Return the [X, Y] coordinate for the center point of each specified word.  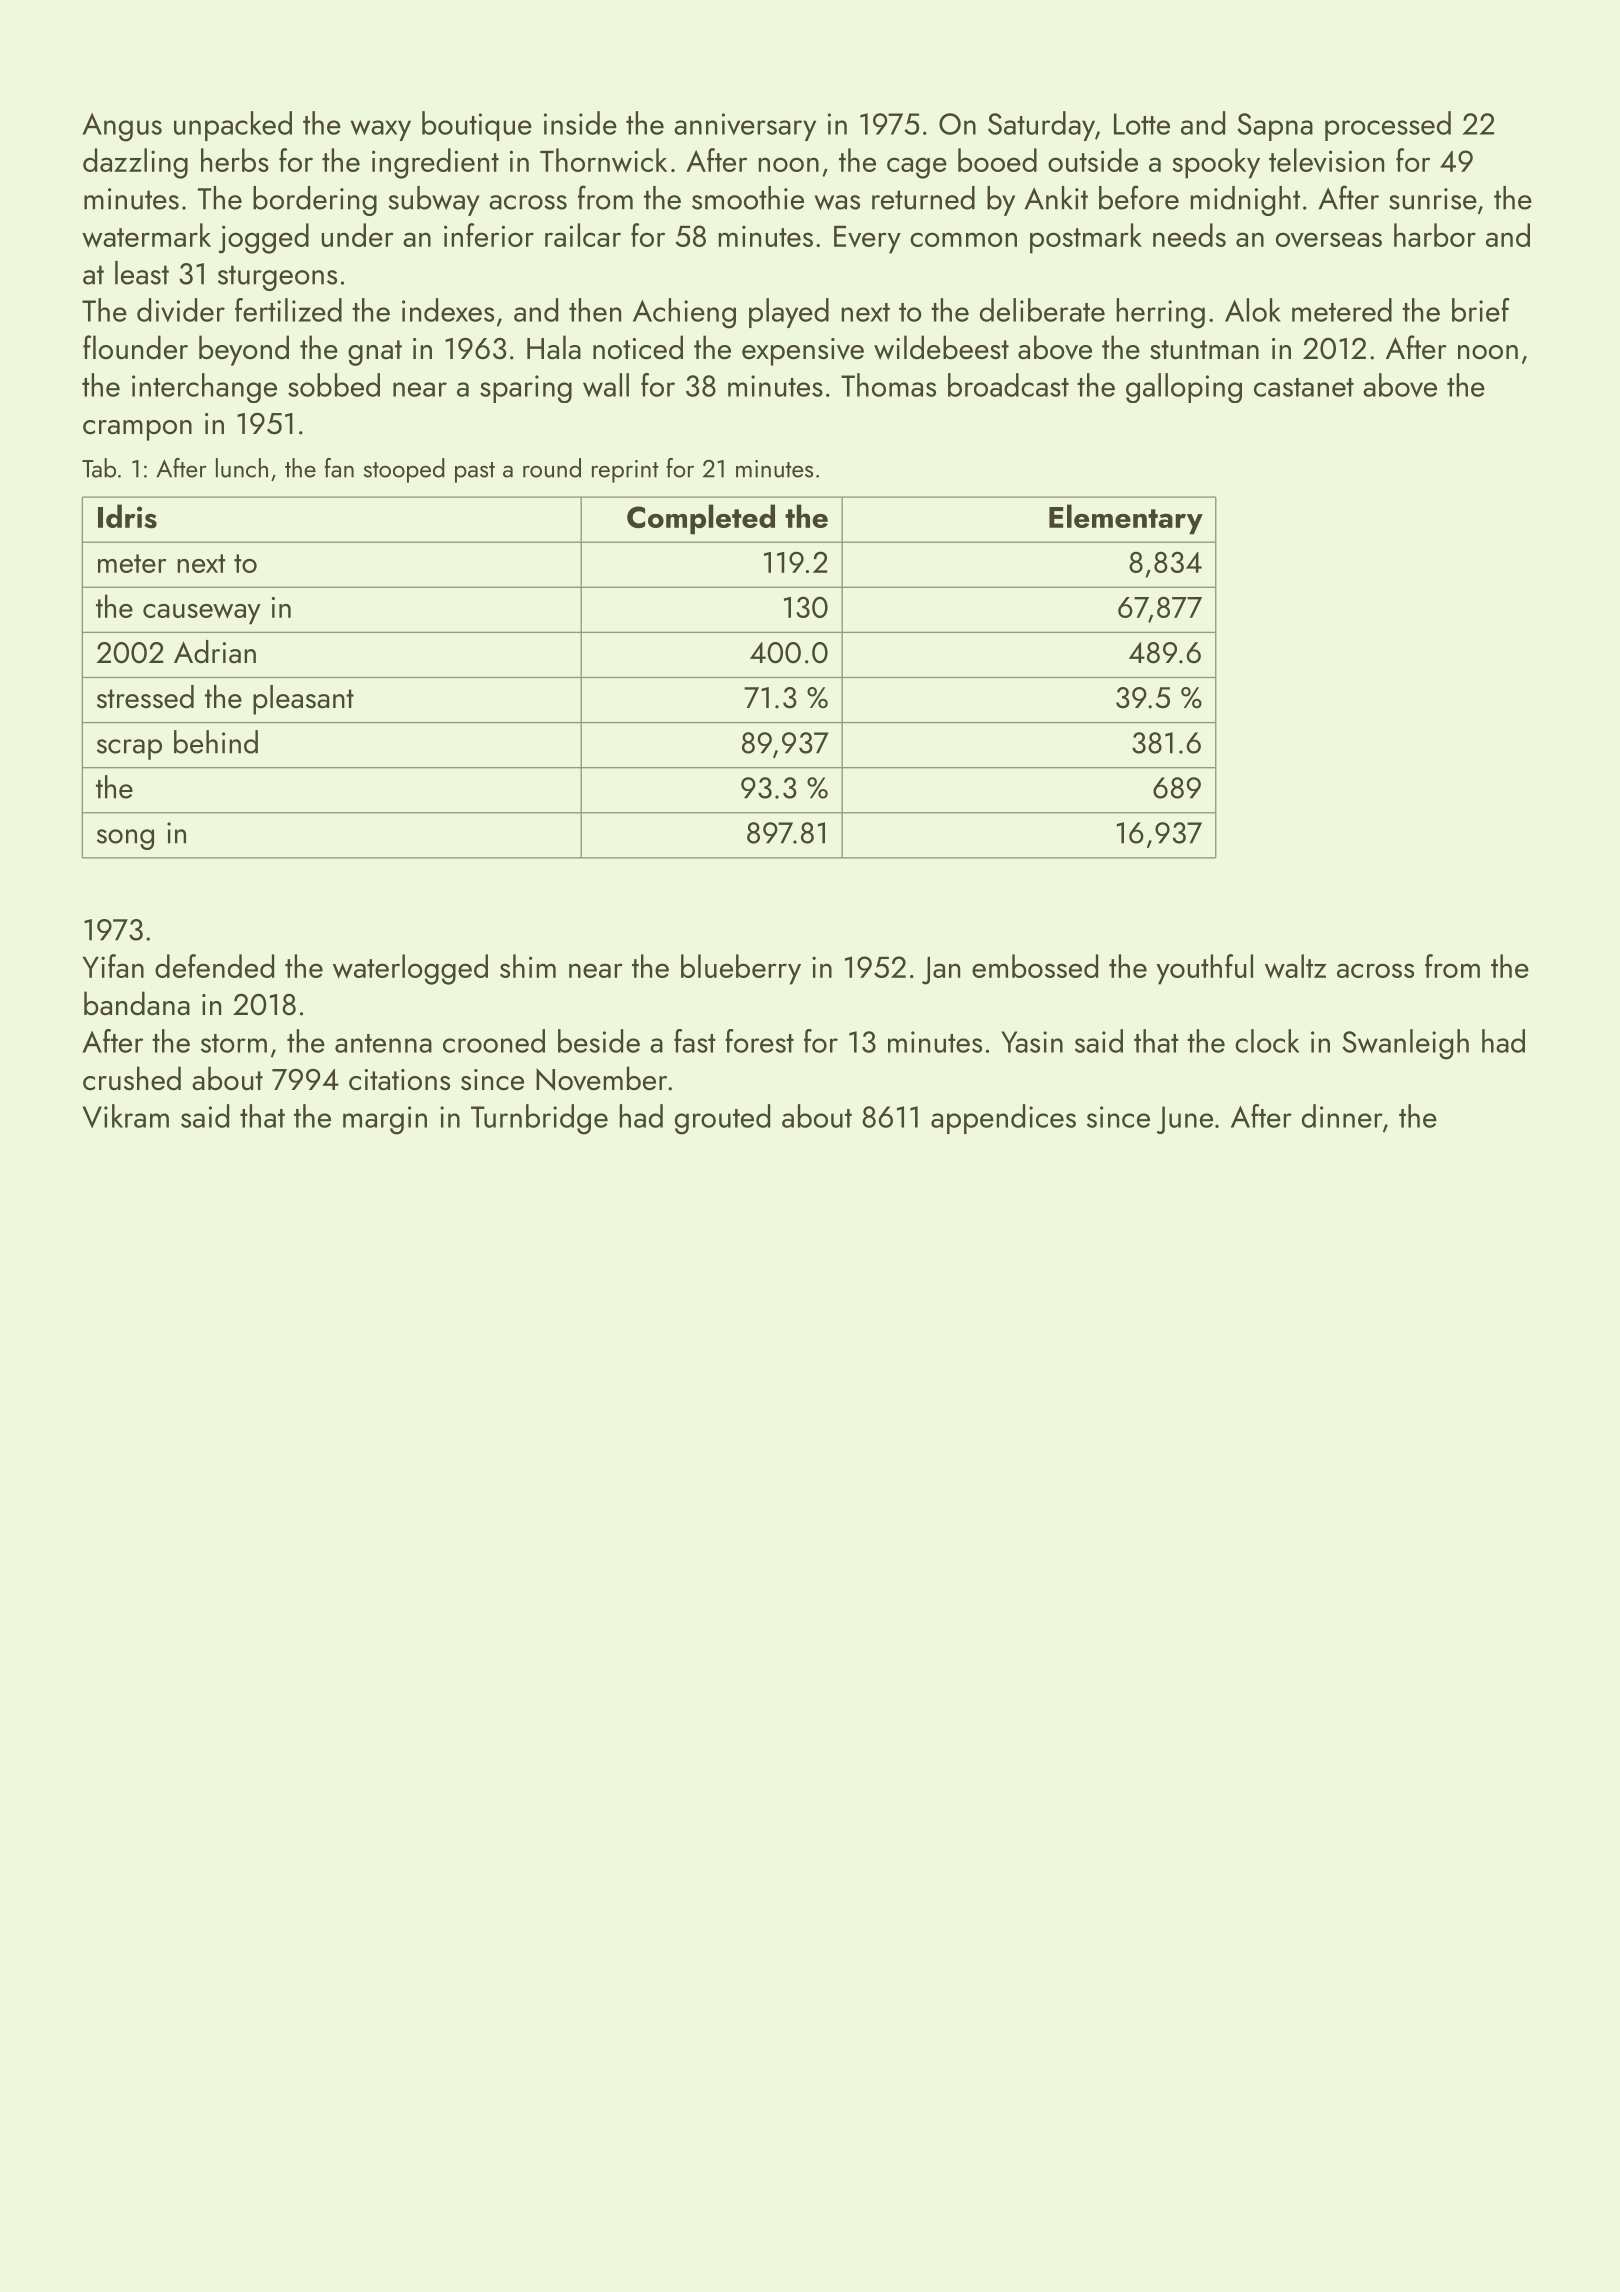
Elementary [1126, 519]
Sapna [1275, 127]
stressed [145, 697]
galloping [1184, 388]
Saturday [1041, 126]
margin [385, 1120]
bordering [315, 201]
